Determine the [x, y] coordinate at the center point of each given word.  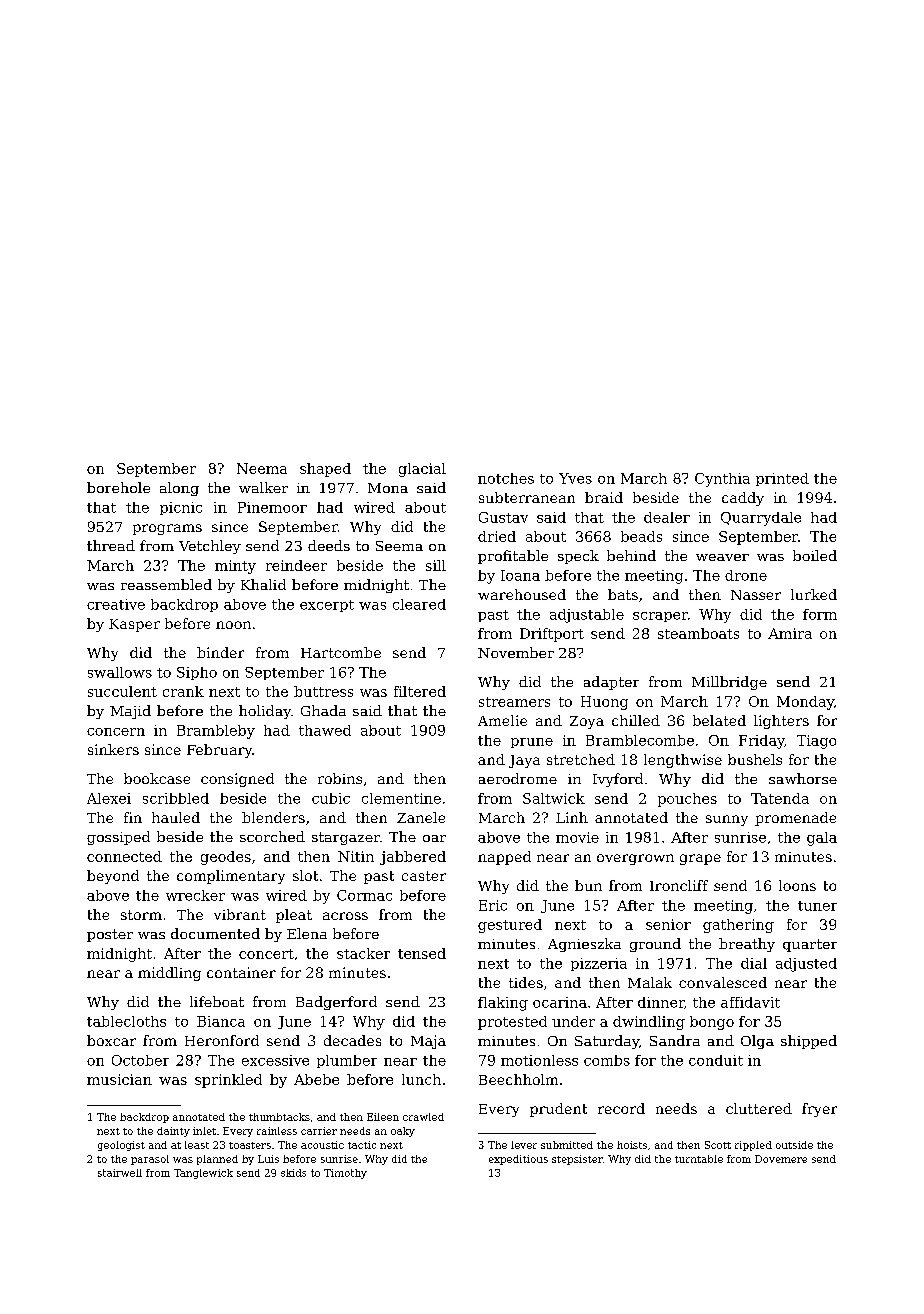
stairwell [120, 1173]
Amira [790, 633]
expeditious [518, 1160]
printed [782, 479]
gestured [510, 926]
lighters [781, 722]
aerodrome [518, 778]
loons [797, 885]
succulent [122, 691]
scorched [272, 836]
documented [215, 933]
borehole [118, 487]
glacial [422, 470]
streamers [514, 702]
